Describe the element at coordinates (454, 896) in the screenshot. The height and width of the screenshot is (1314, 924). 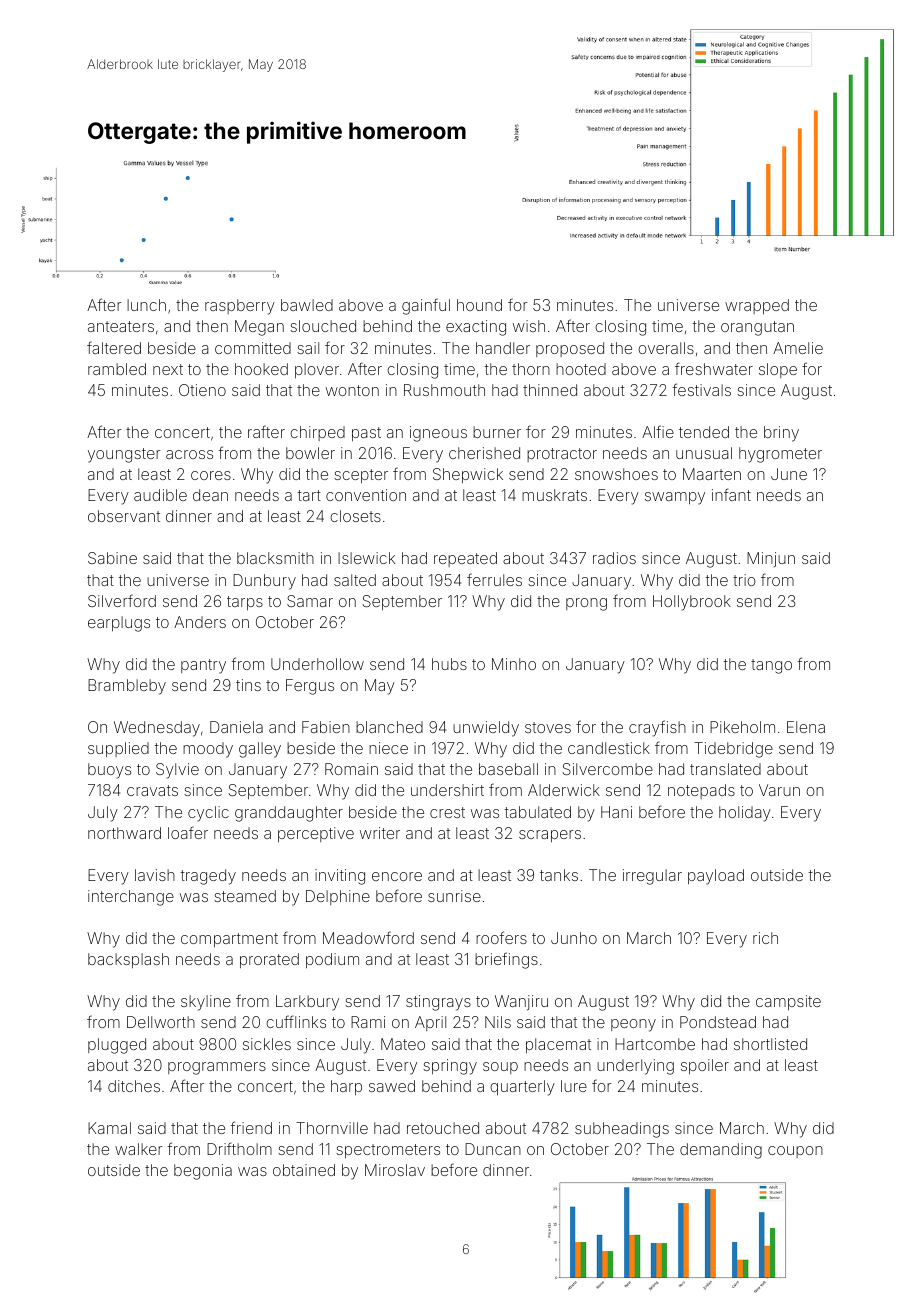
I see `sunrise` at that location.
